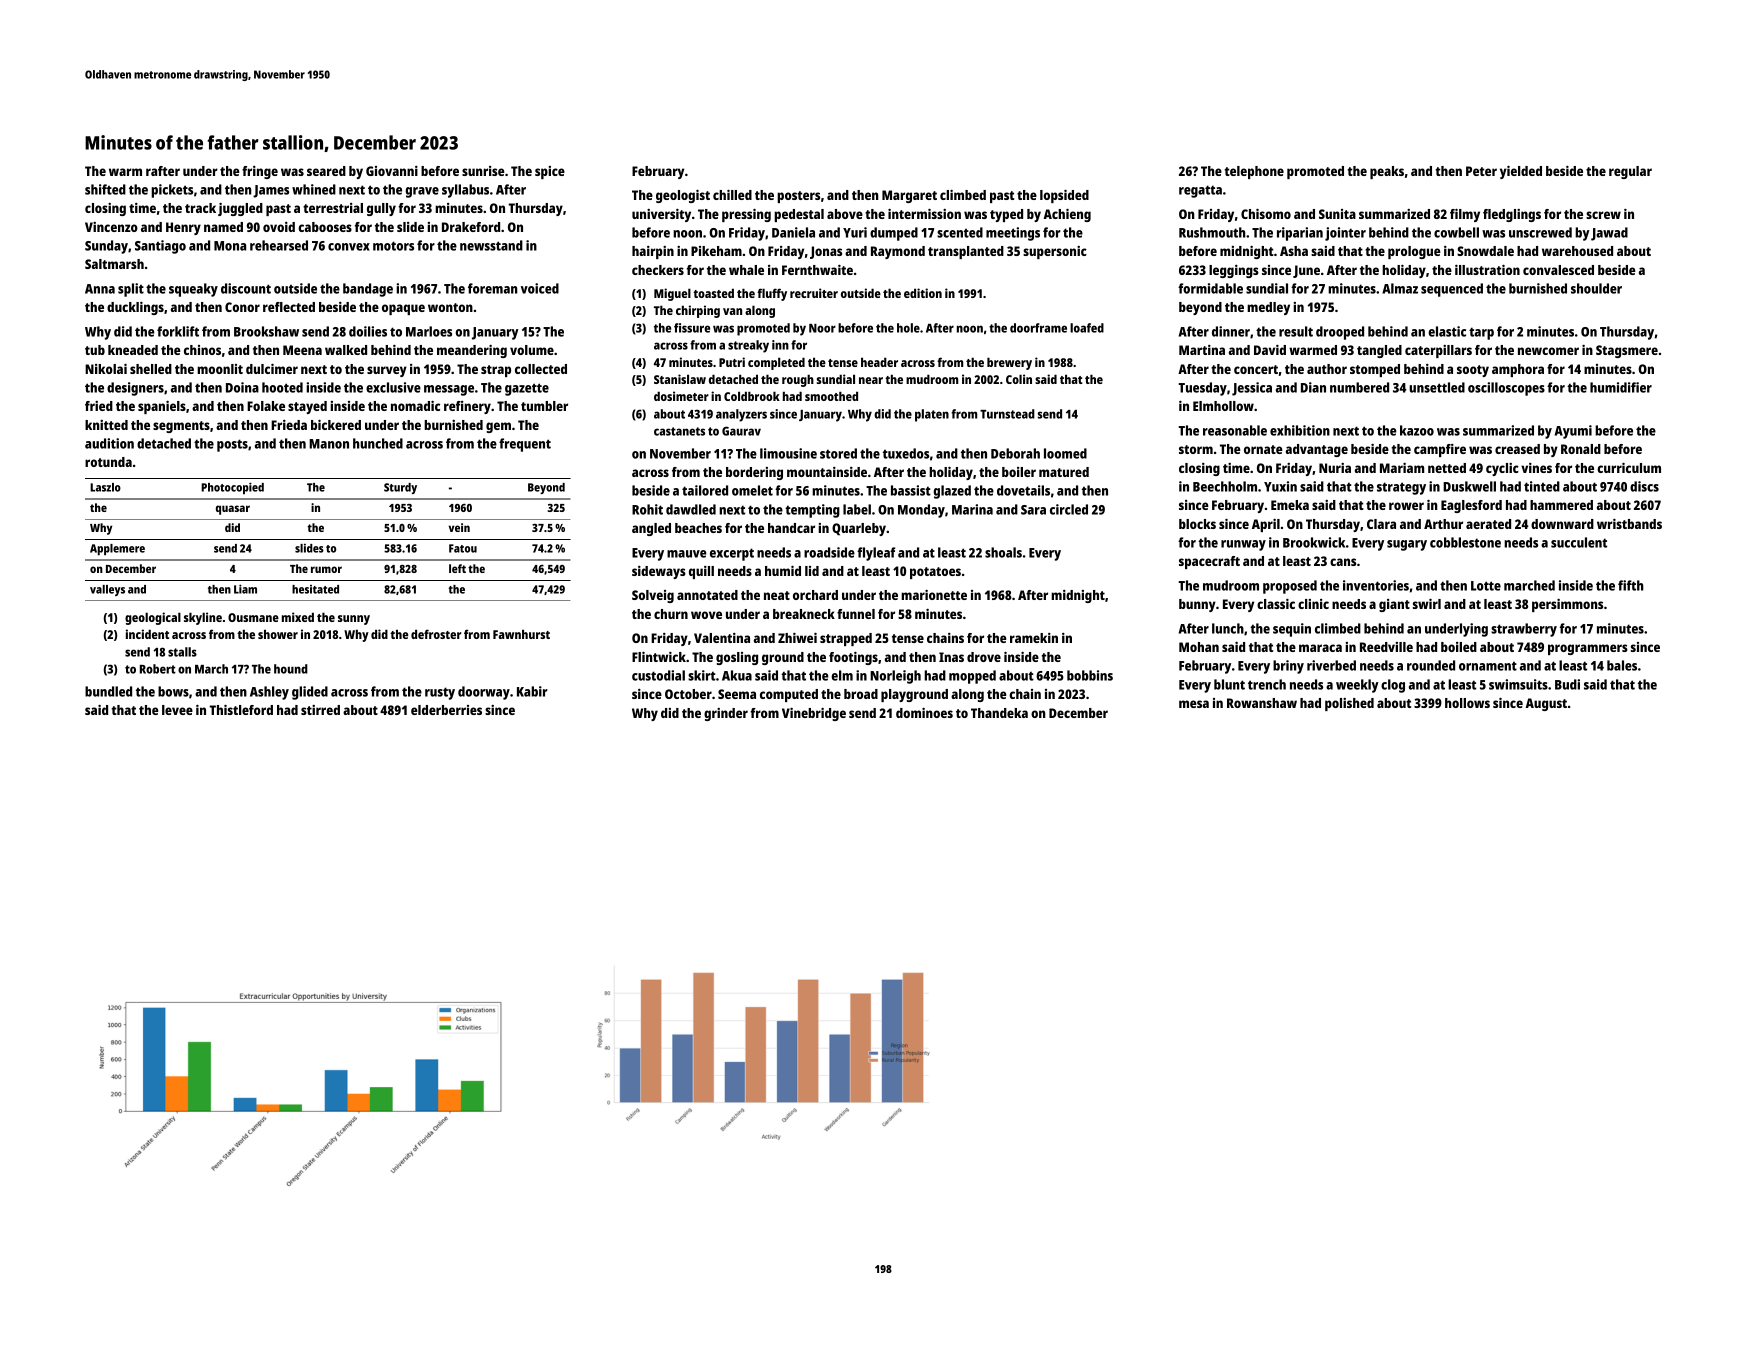  Describe the element at coordinates (550, 172) in the screenshot. I see `spice` at that location.
